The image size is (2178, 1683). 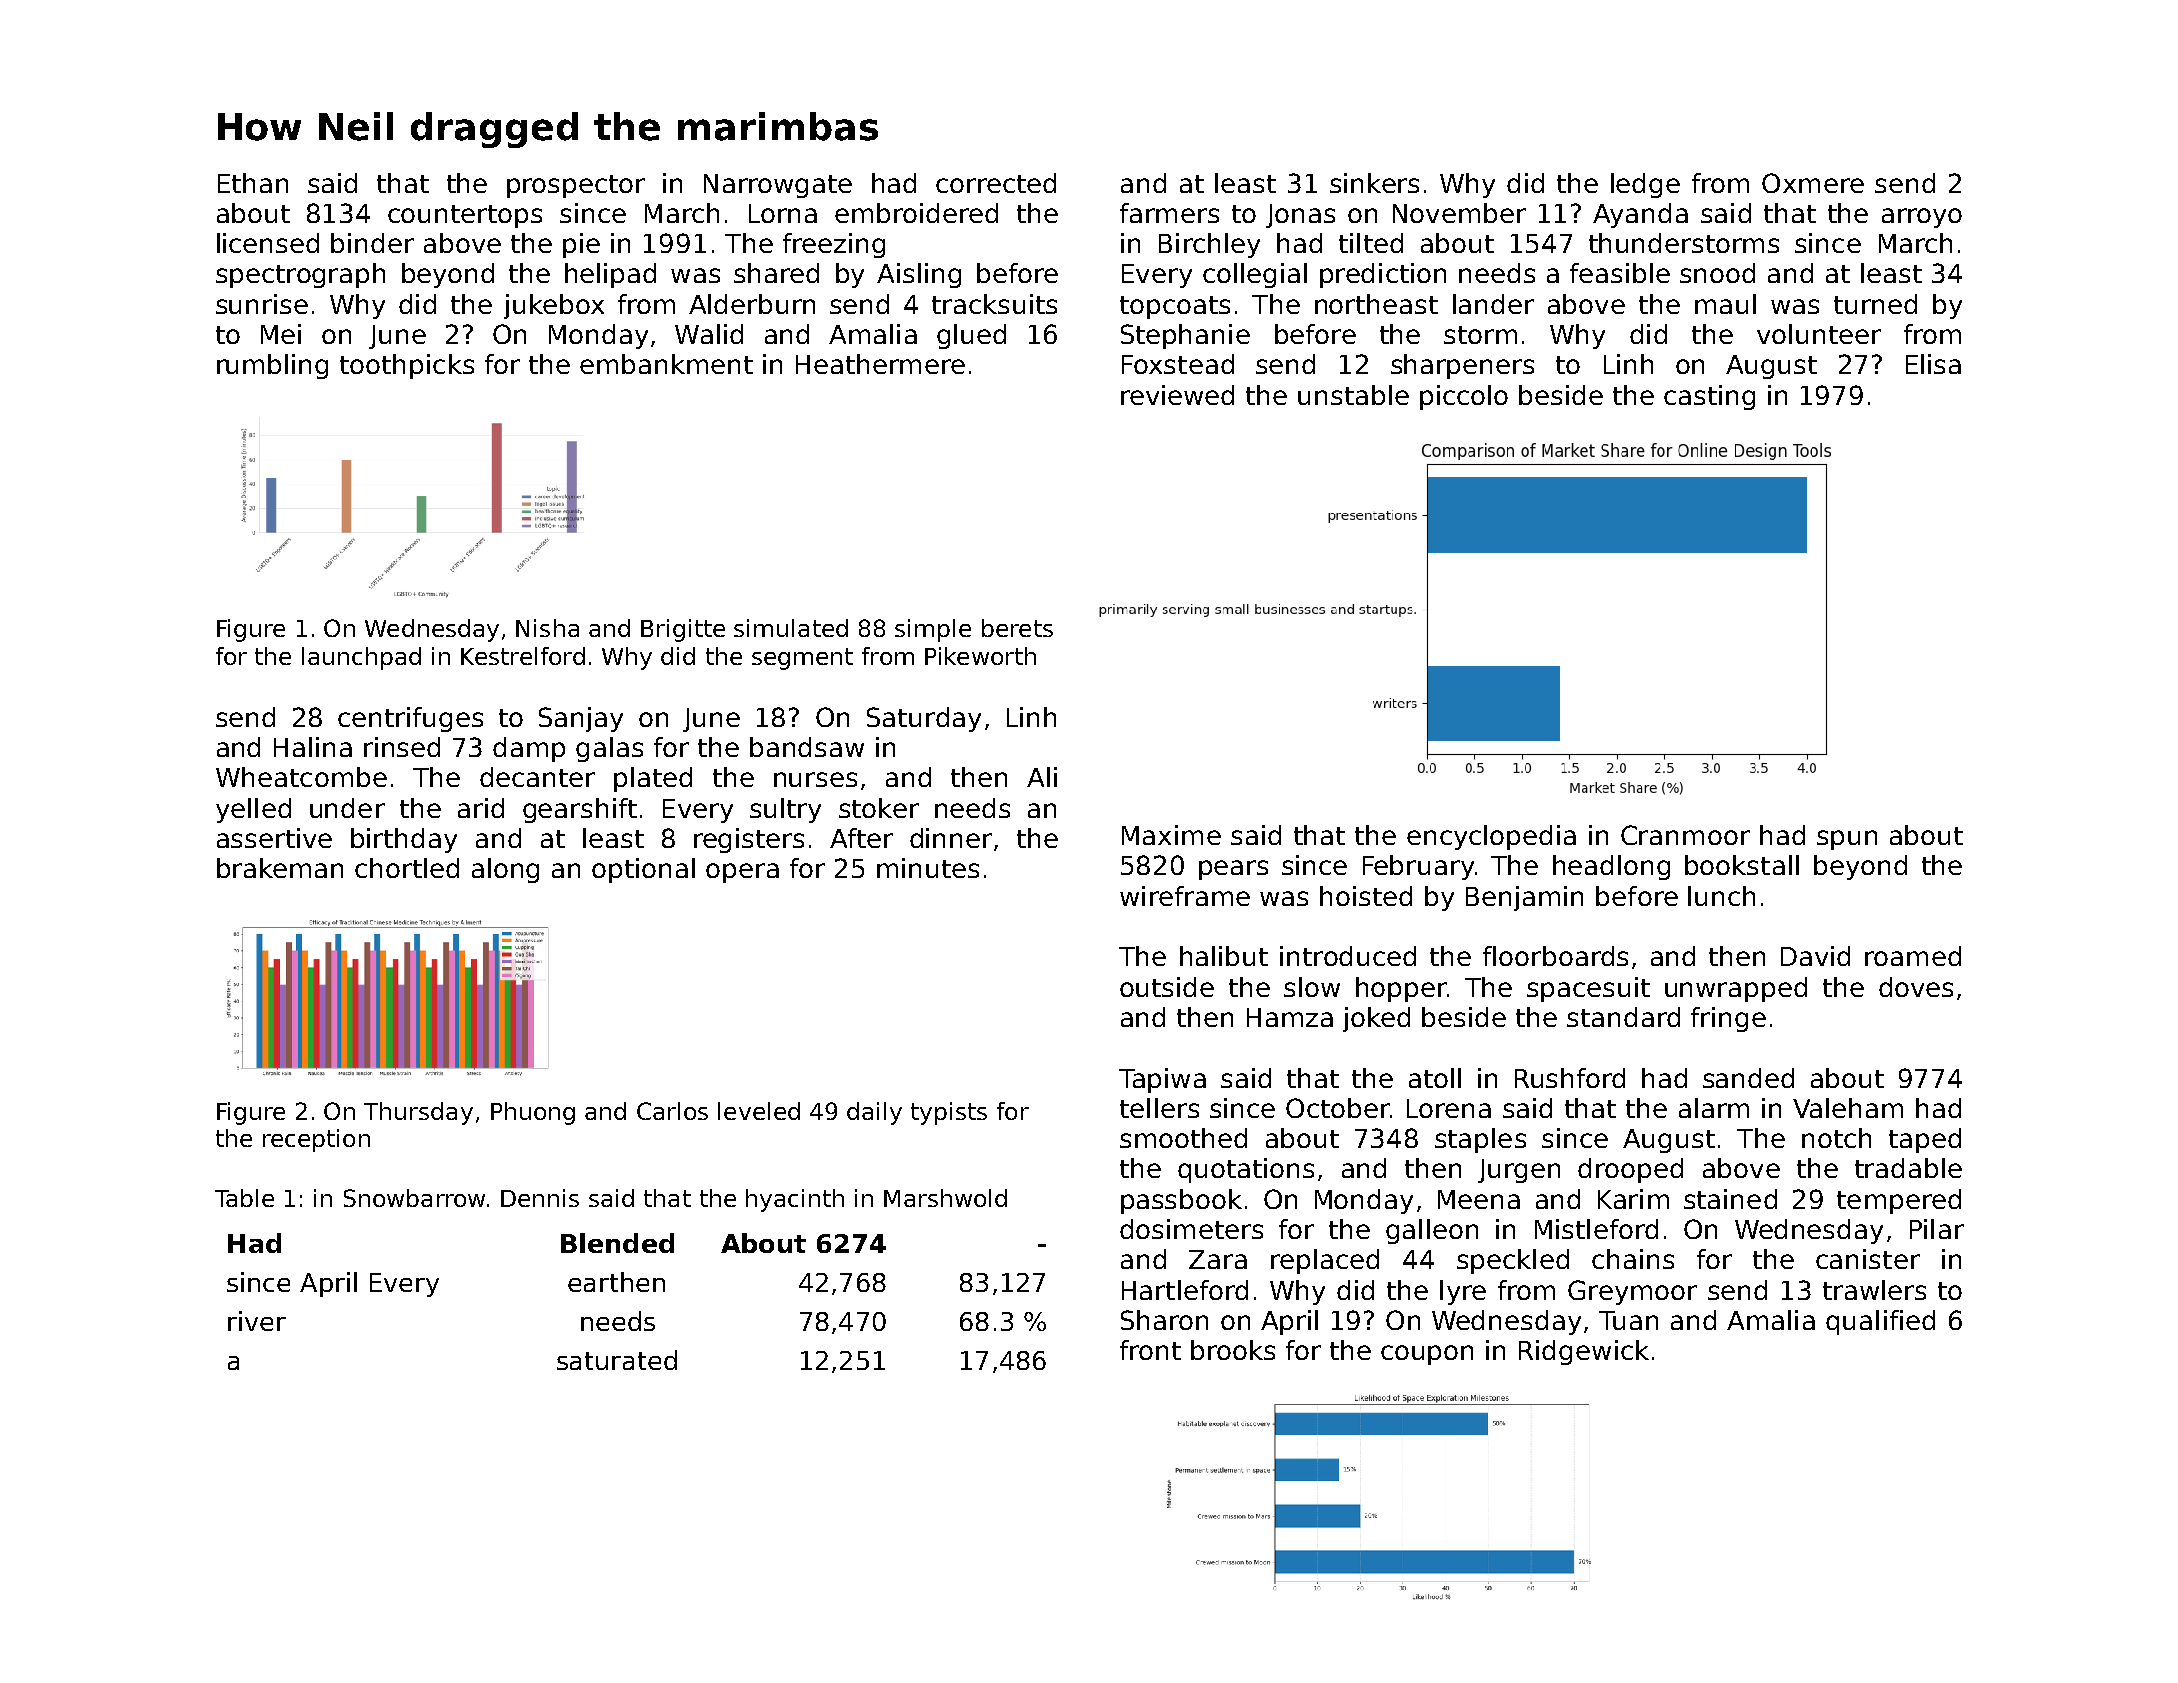 What do you see at coordinates (1017, 628) in the document?
I see `berets` at bounding box center [1017, 628].
